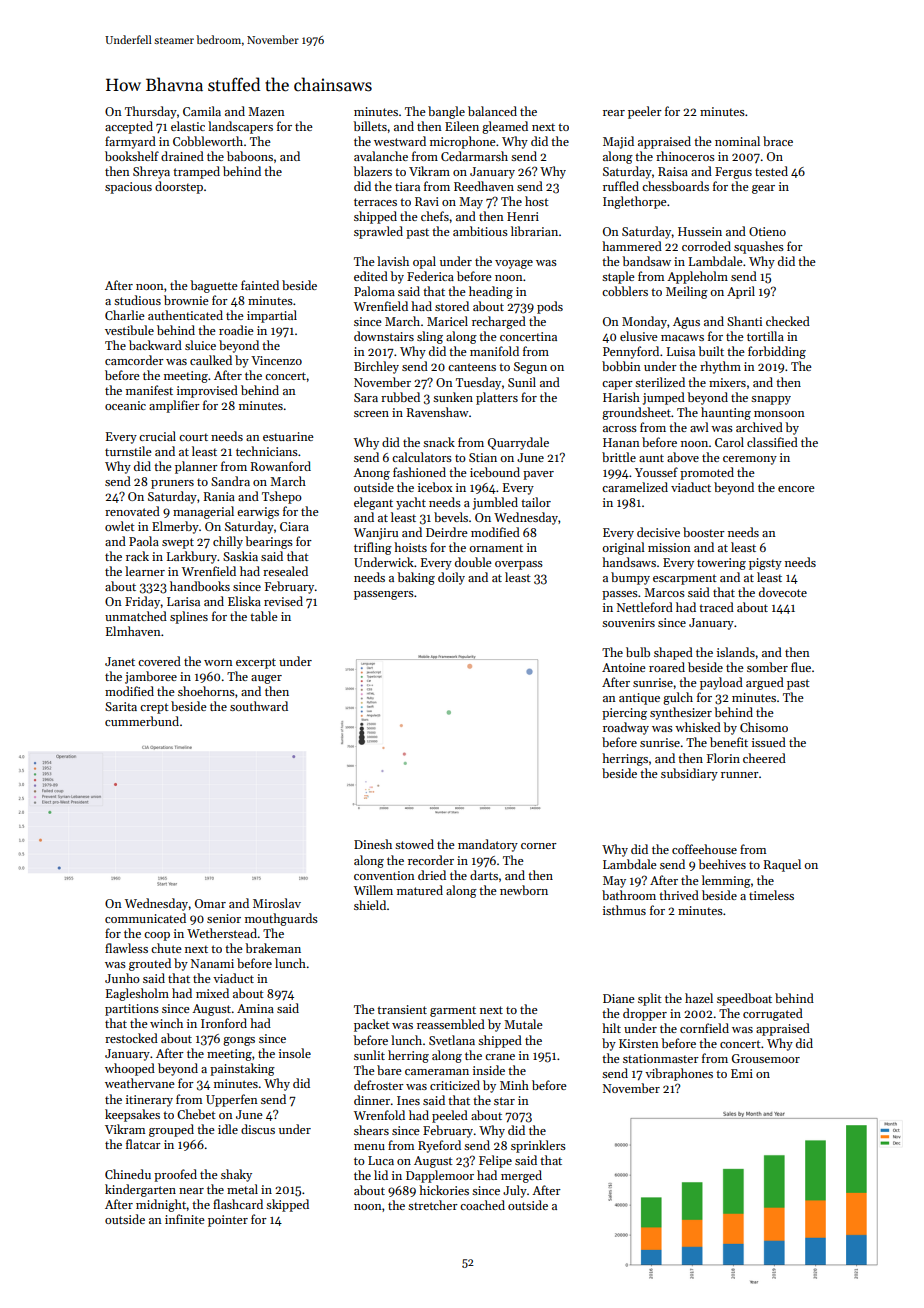 This page has height=1308, width=924. What do you see at coordinates (742, 1073) in the page?
I see `Emi` at bounding box center [742, 1073].
